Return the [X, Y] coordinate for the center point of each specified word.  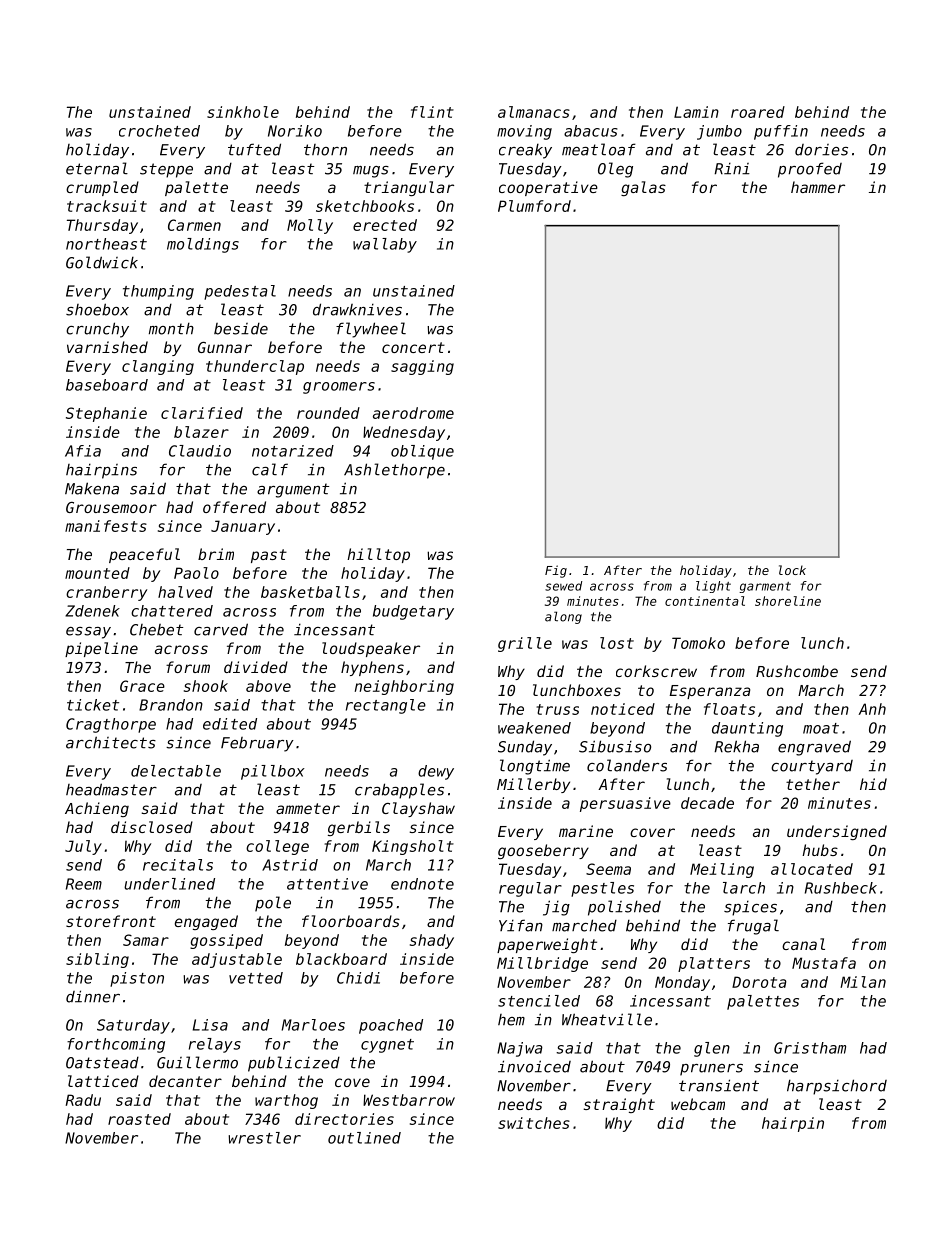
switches [534, 1123]
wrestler [264, 1138]
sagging [422, 367]
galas [643, 188]
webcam [698, 1104]
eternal [97, 168]
